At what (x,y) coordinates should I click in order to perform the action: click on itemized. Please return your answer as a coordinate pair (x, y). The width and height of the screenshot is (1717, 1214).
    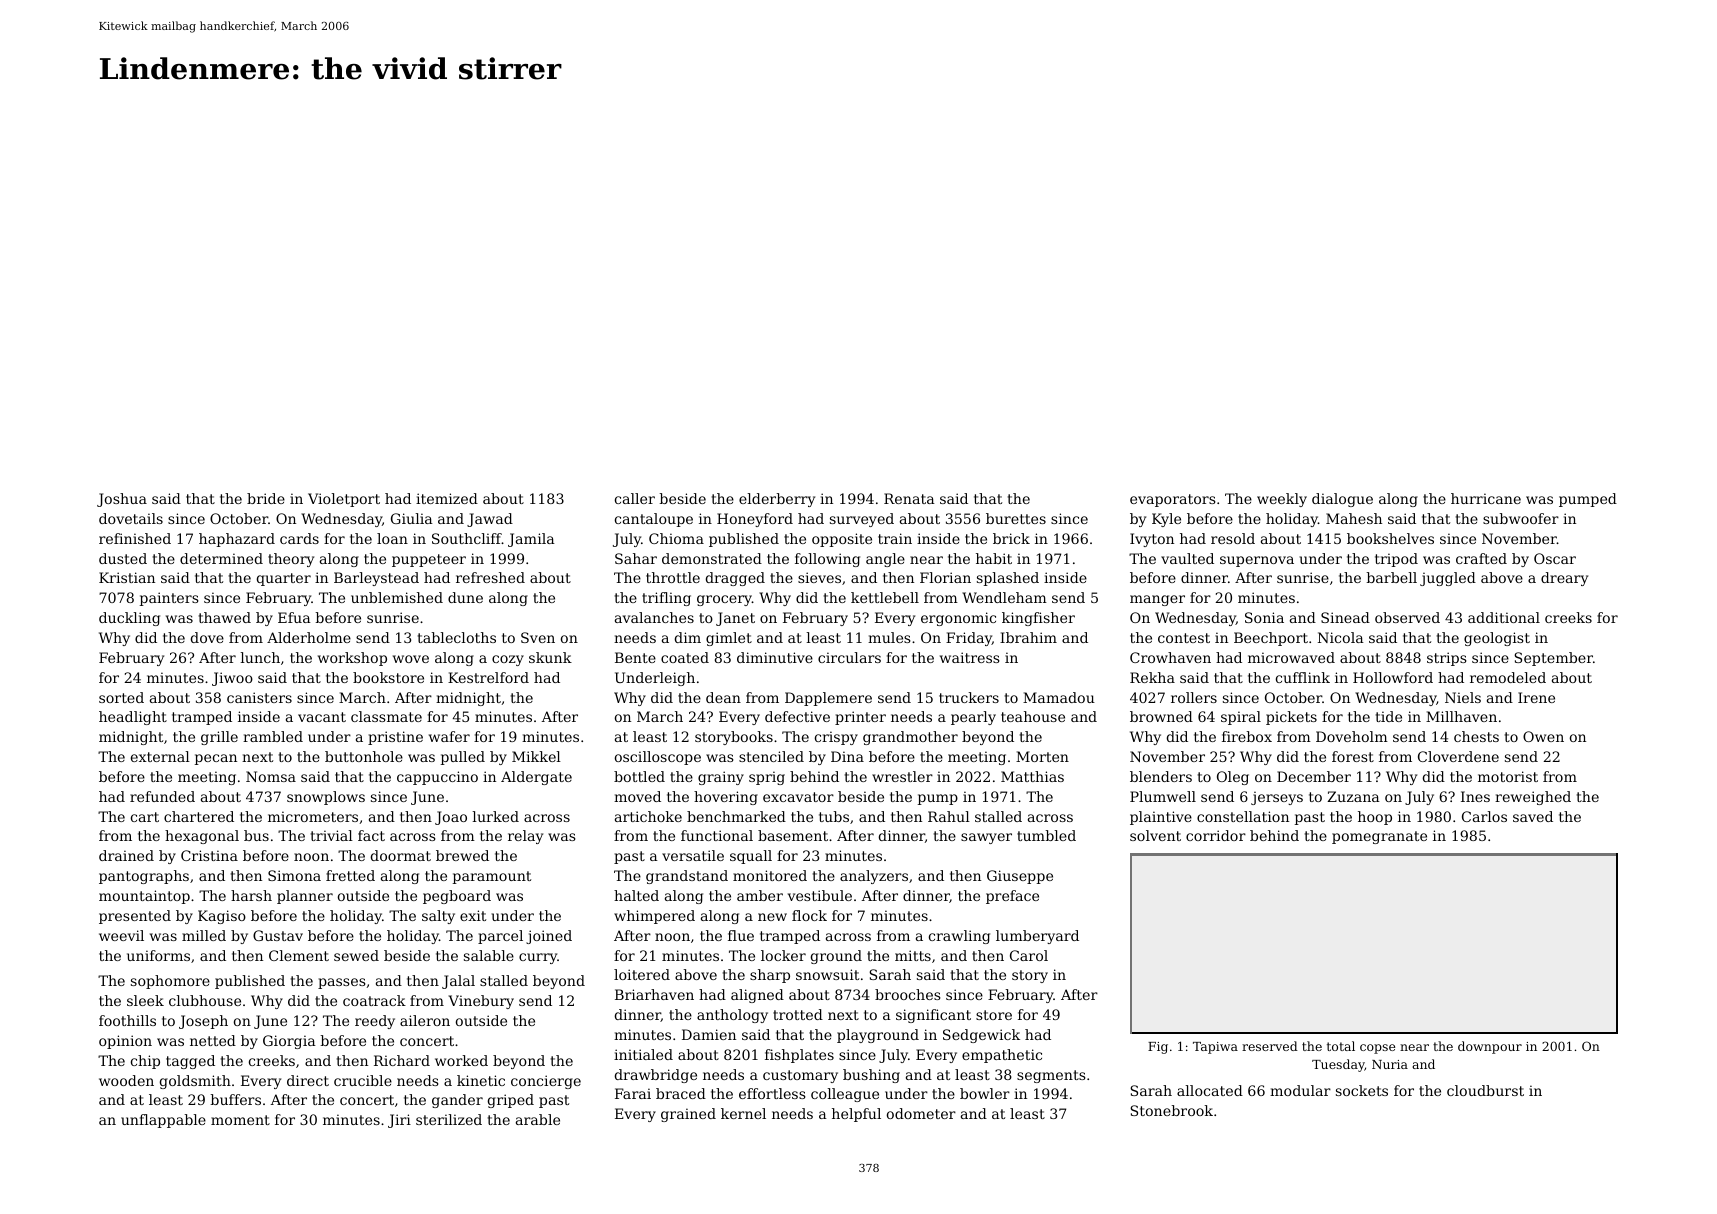
    Looking at the image, I should click on (447, 498).
